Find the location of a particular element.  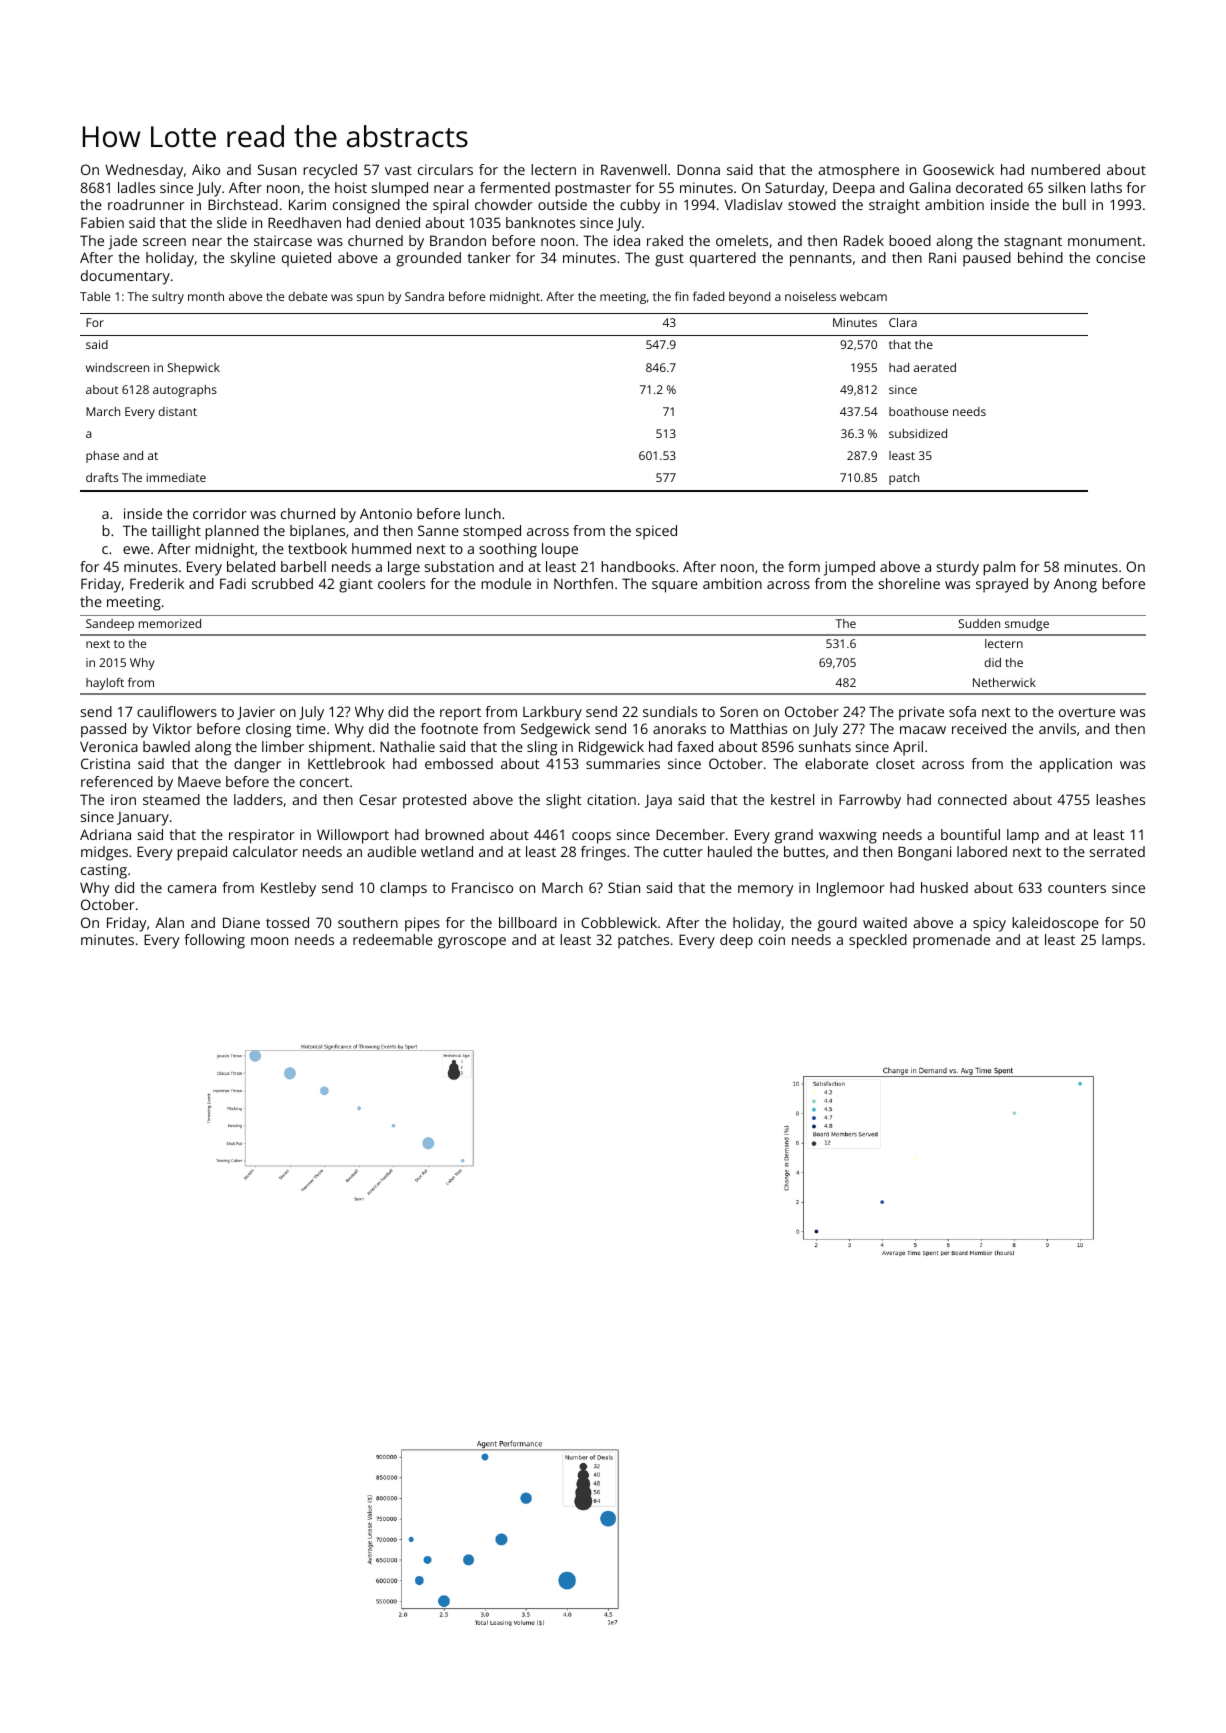

midges is located at coordinates (104, 853).
